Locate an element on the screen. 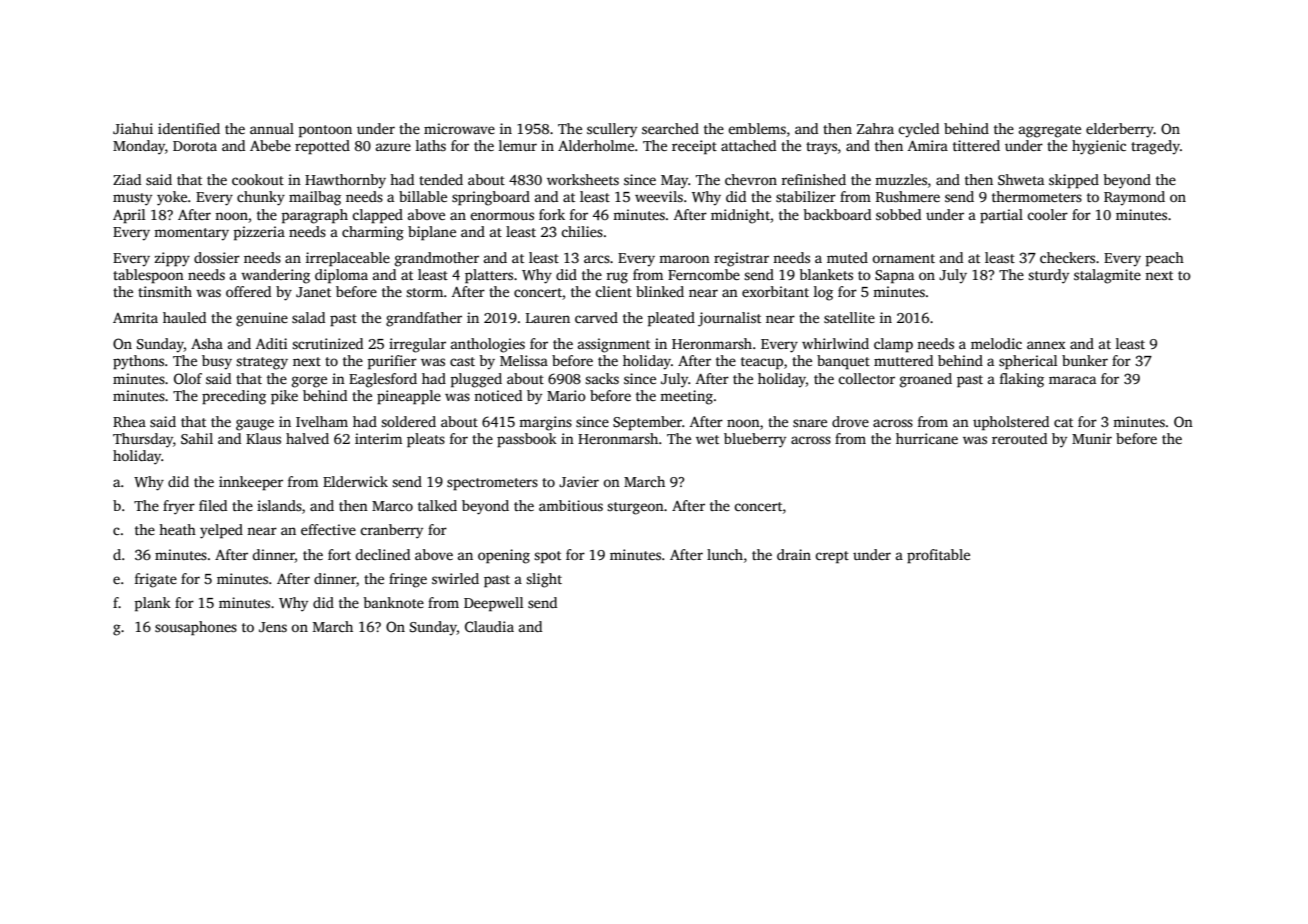 The image size is (1308, 924). tragedy is located at coordinates (1155, 147).
